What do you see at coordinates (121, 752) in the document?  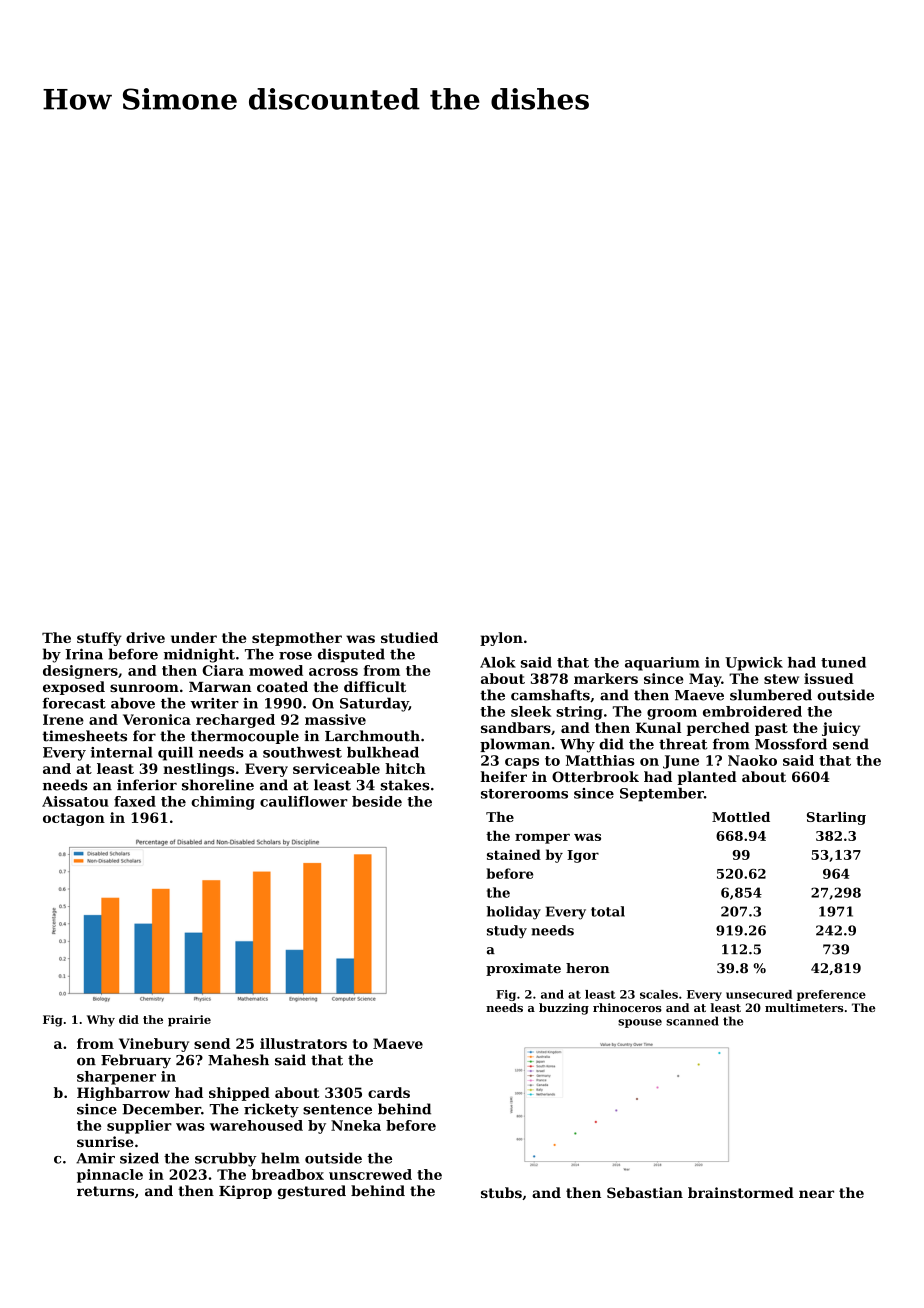 I see `internal` at bounding box center [121, 752].
